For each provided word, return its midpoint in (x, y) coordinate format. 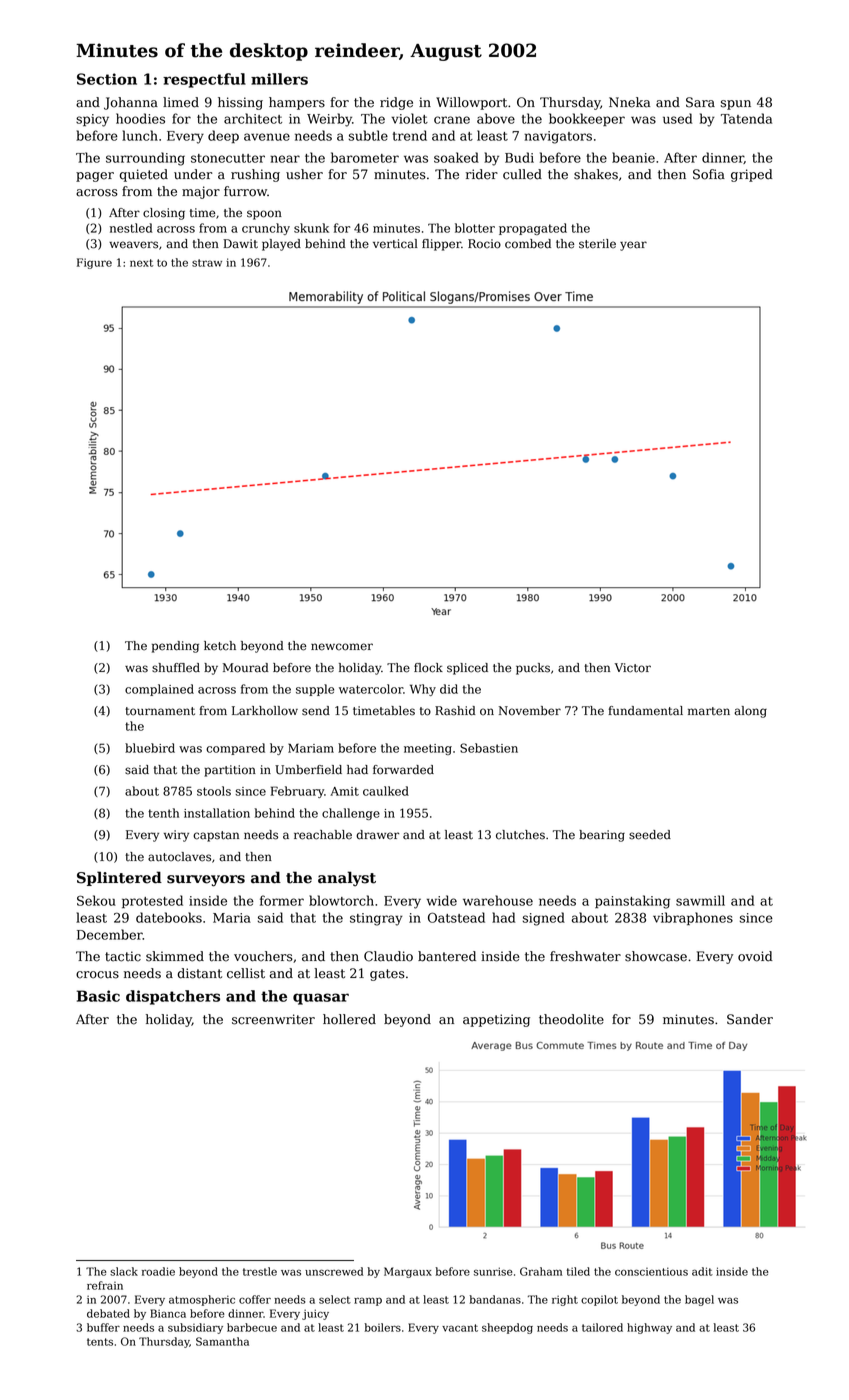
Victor (633, 668)
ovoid (755, 956)
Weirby (329, 120)
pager (95, 177)
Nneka (629, 102)
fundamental (645, 711)
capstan (216, 836)
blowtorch (341, 900)
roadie (158, 1271)
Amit (344, 791)
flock (428, 668)
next (141, 263)
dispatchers (173, 997)
